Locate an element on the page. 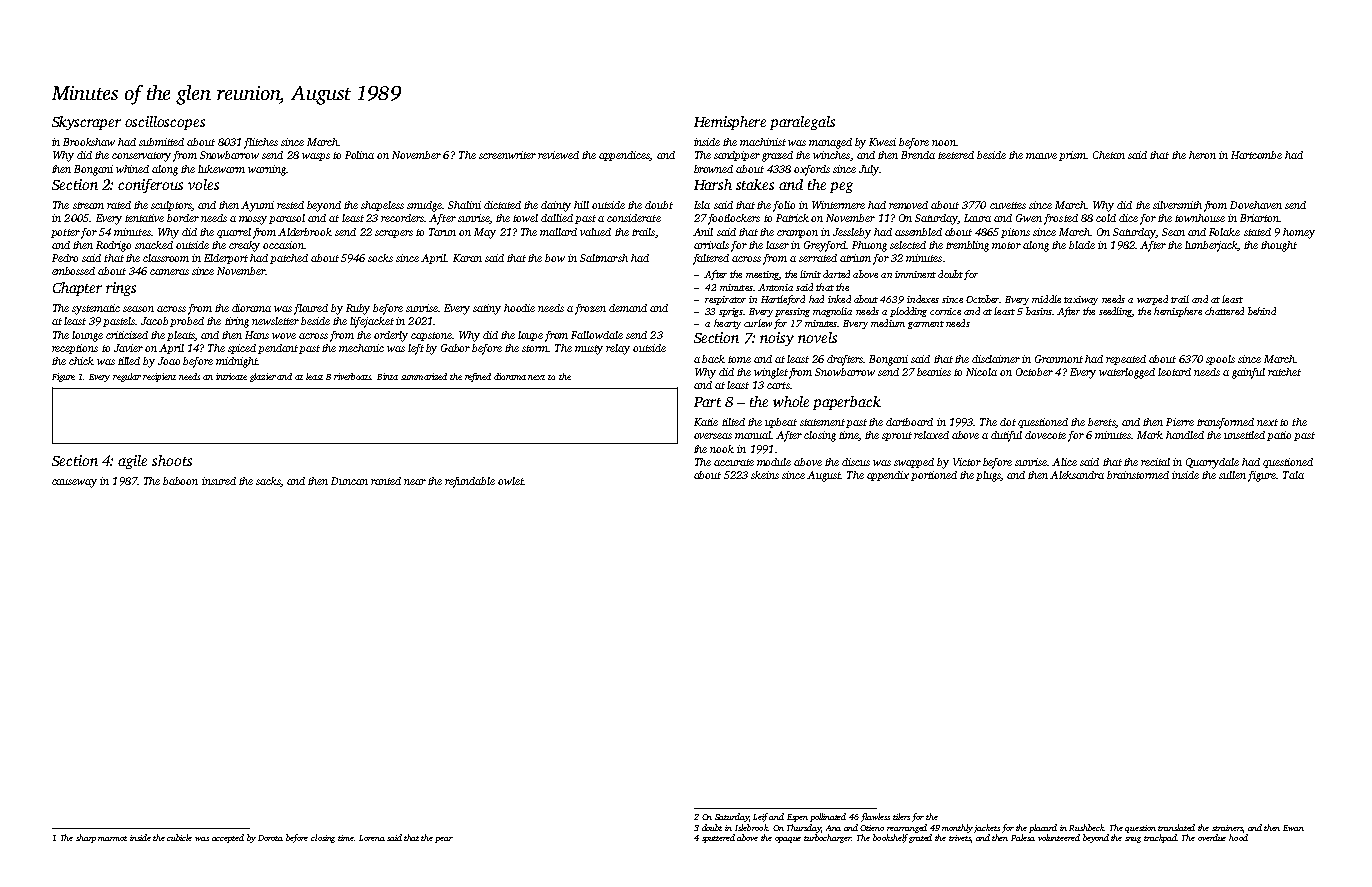  Ewan is located at coordinates (1293, 828).
